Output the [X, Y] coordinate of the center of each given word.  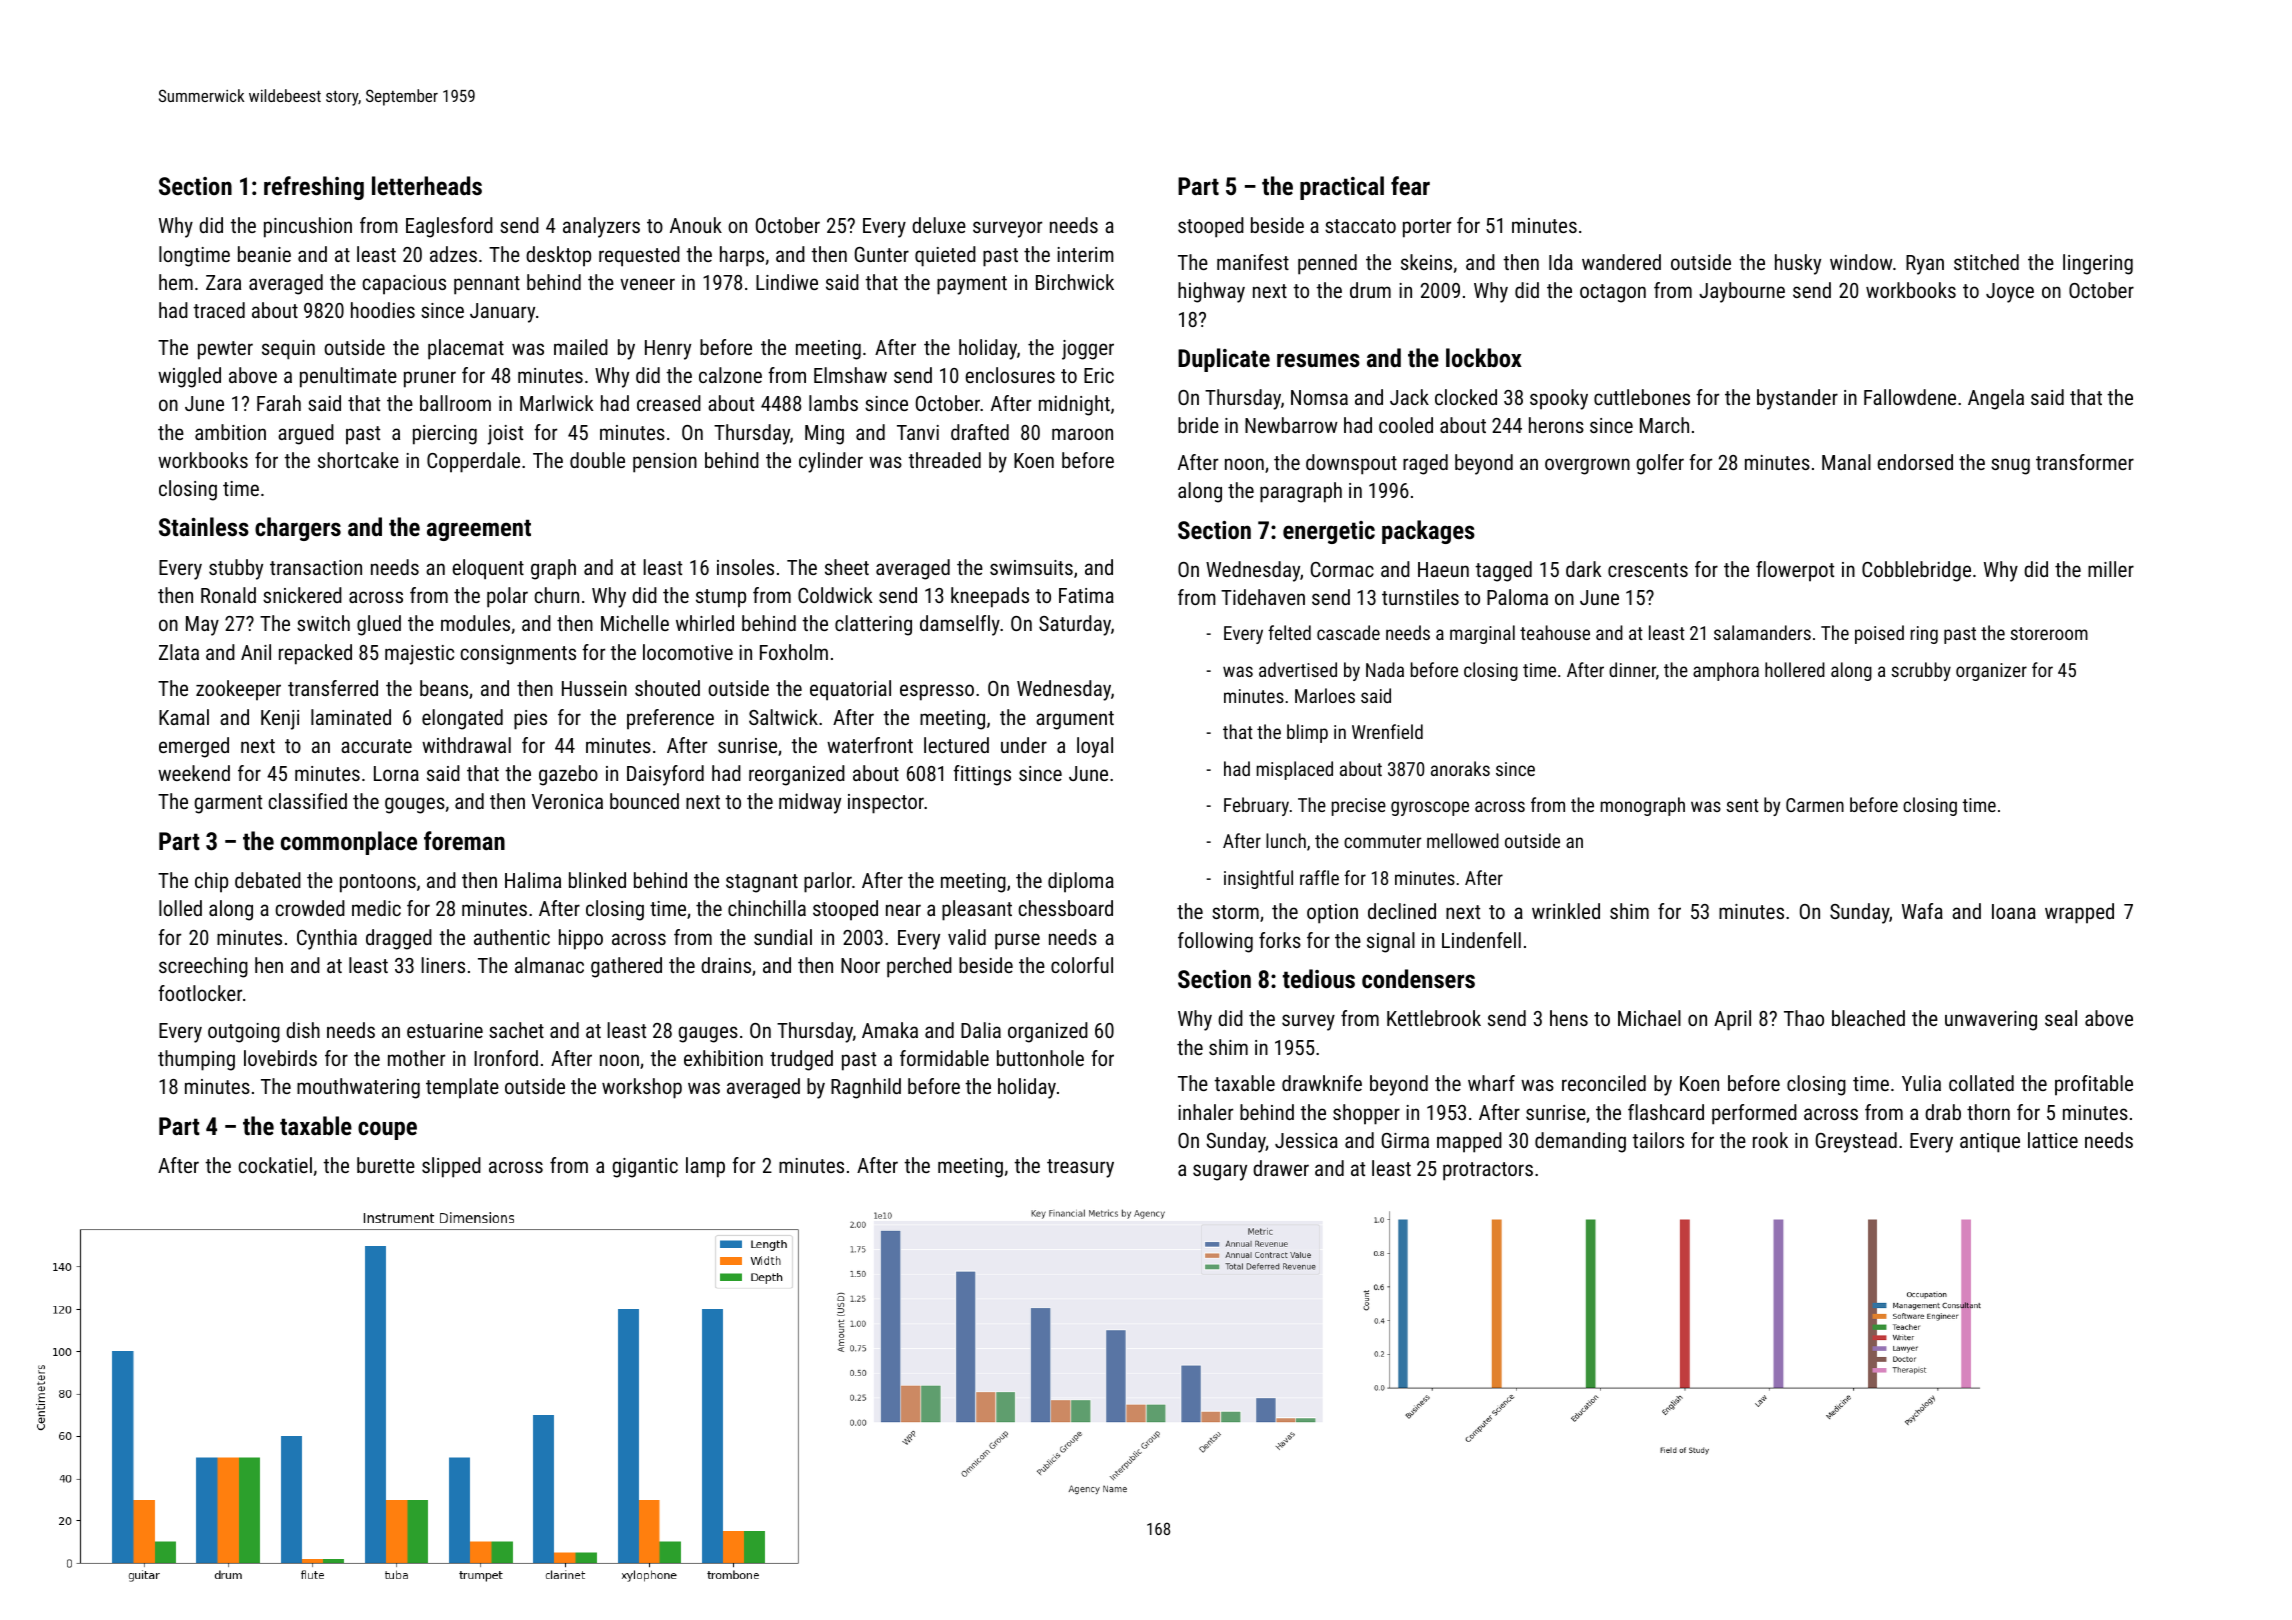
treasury [1080, 1168]
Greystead [1856, 1142]
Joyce [2010, 293]
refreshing [314, 188]
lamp [705, 1167]
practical [1342, 188]
